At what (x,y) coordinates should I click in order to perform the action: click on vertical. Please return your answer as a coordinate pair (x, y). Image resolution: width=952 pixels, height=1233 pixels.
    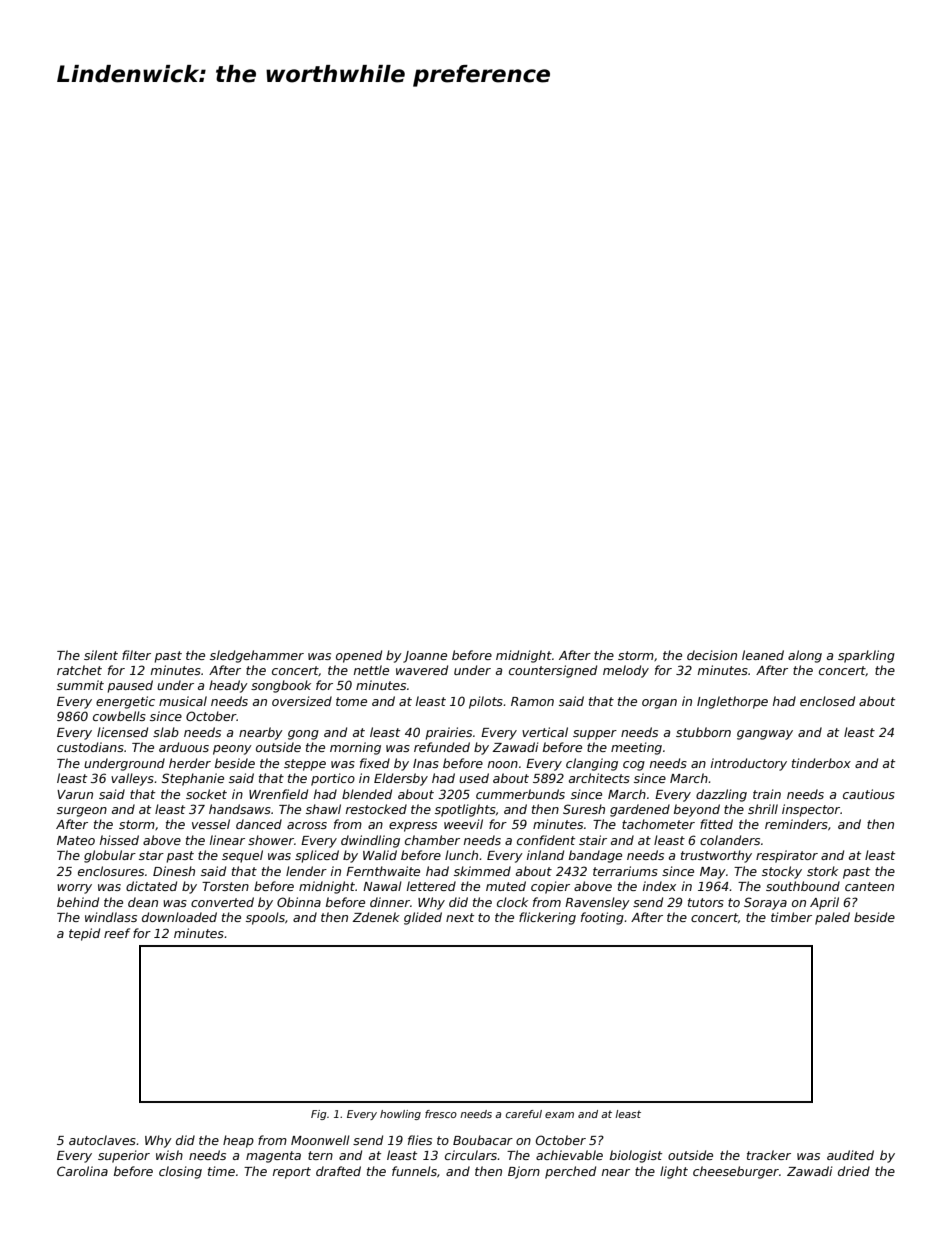
    Looking at the image, I should click on (545, 732).
